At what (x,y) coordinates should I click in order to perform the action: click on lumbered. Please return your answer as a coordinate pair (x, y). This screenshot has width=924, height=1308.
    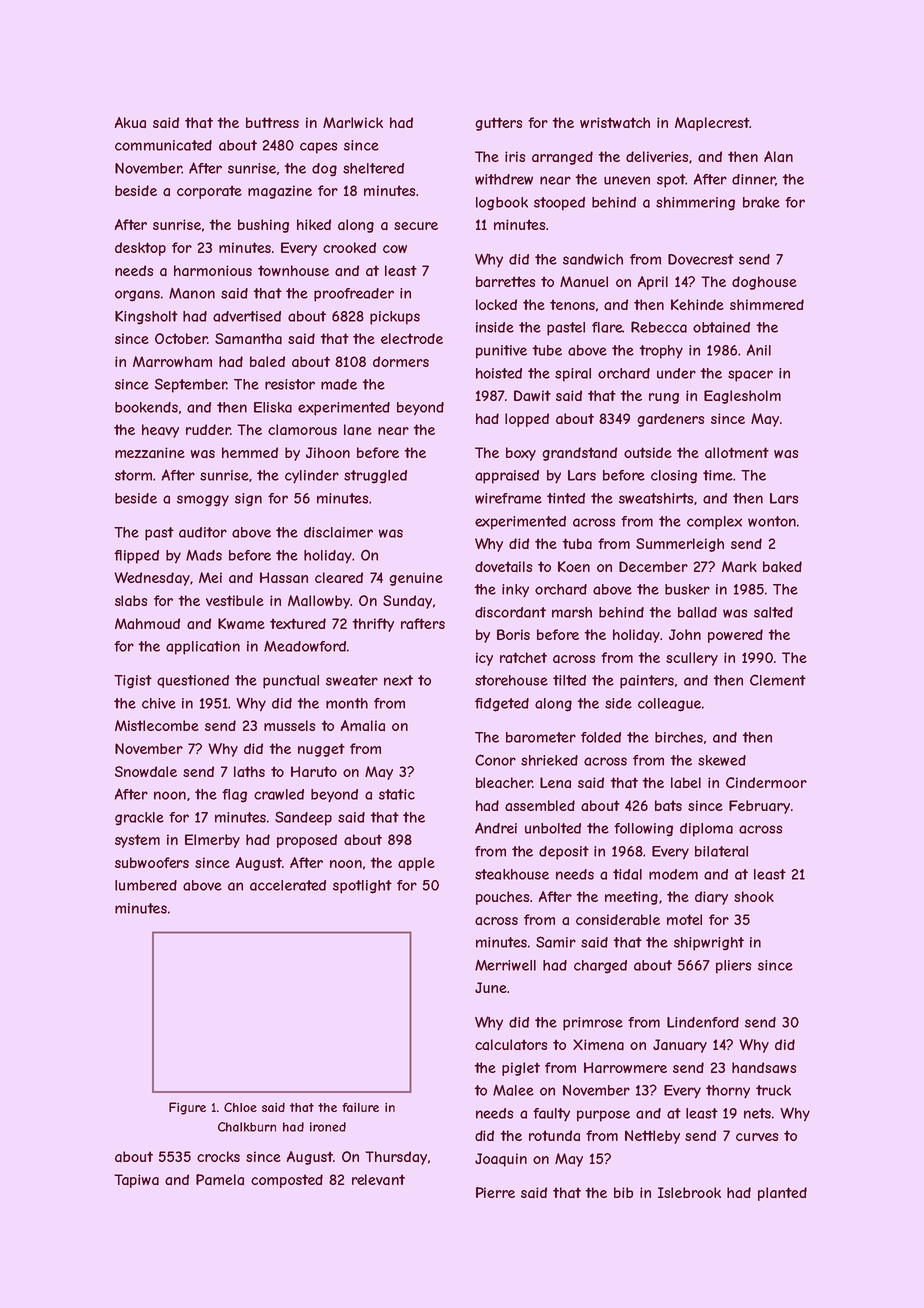
    Looking at the image, I should click on (146, 885).
